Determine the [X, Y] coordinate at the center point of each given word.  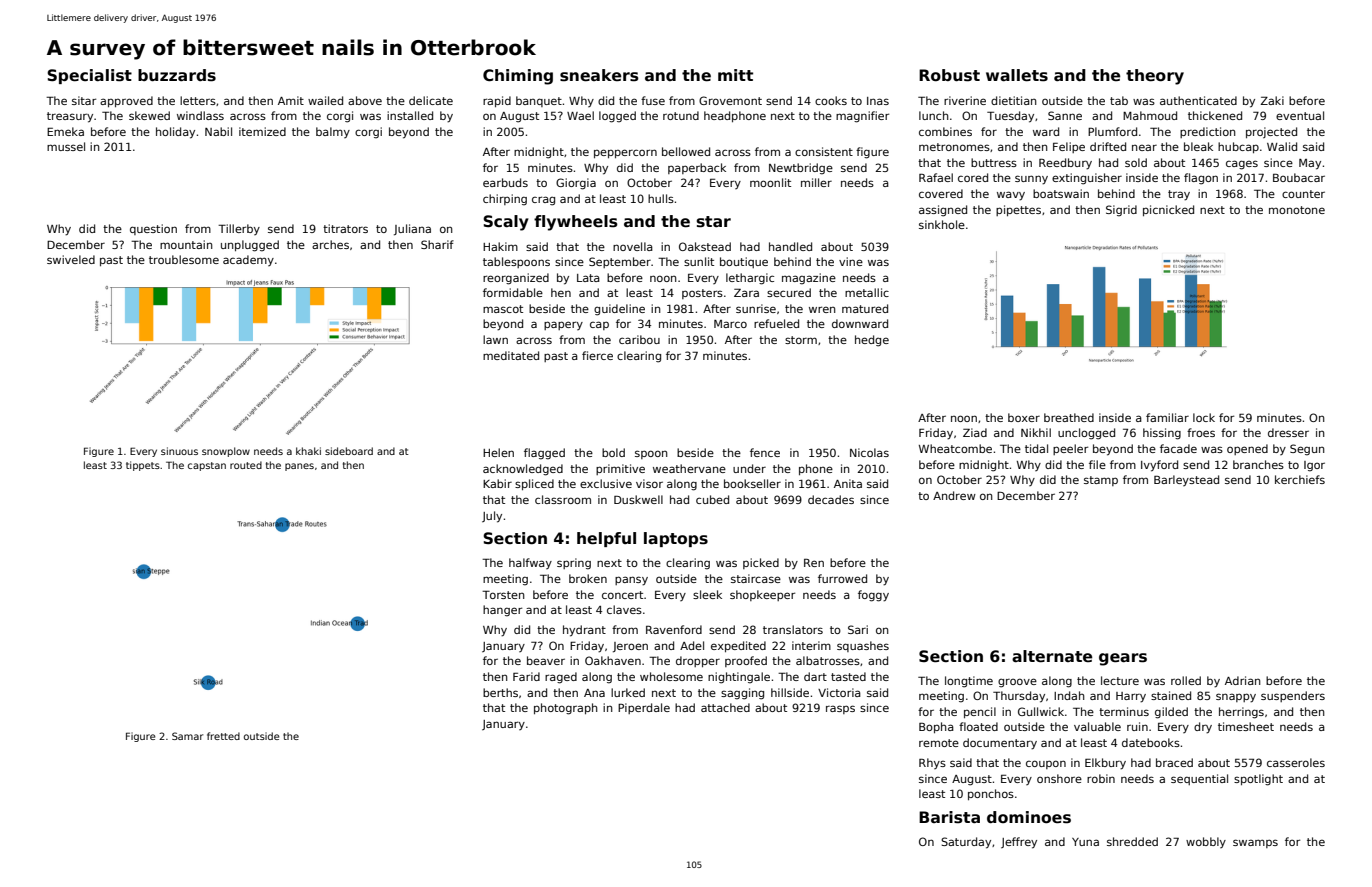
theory [1155, 77]
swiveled [71, 259]
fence [765, 452]
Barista [949, 817]
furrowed [842, 578]
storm [801, 340]
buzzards [177, 75]
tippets [143, 466]
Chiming [518, 77]
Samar [187, 736]
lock [1204, 417]
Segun [1307, 450]
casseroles [1296, 762]
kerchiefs [1300, 479]
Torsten [503, 594]
